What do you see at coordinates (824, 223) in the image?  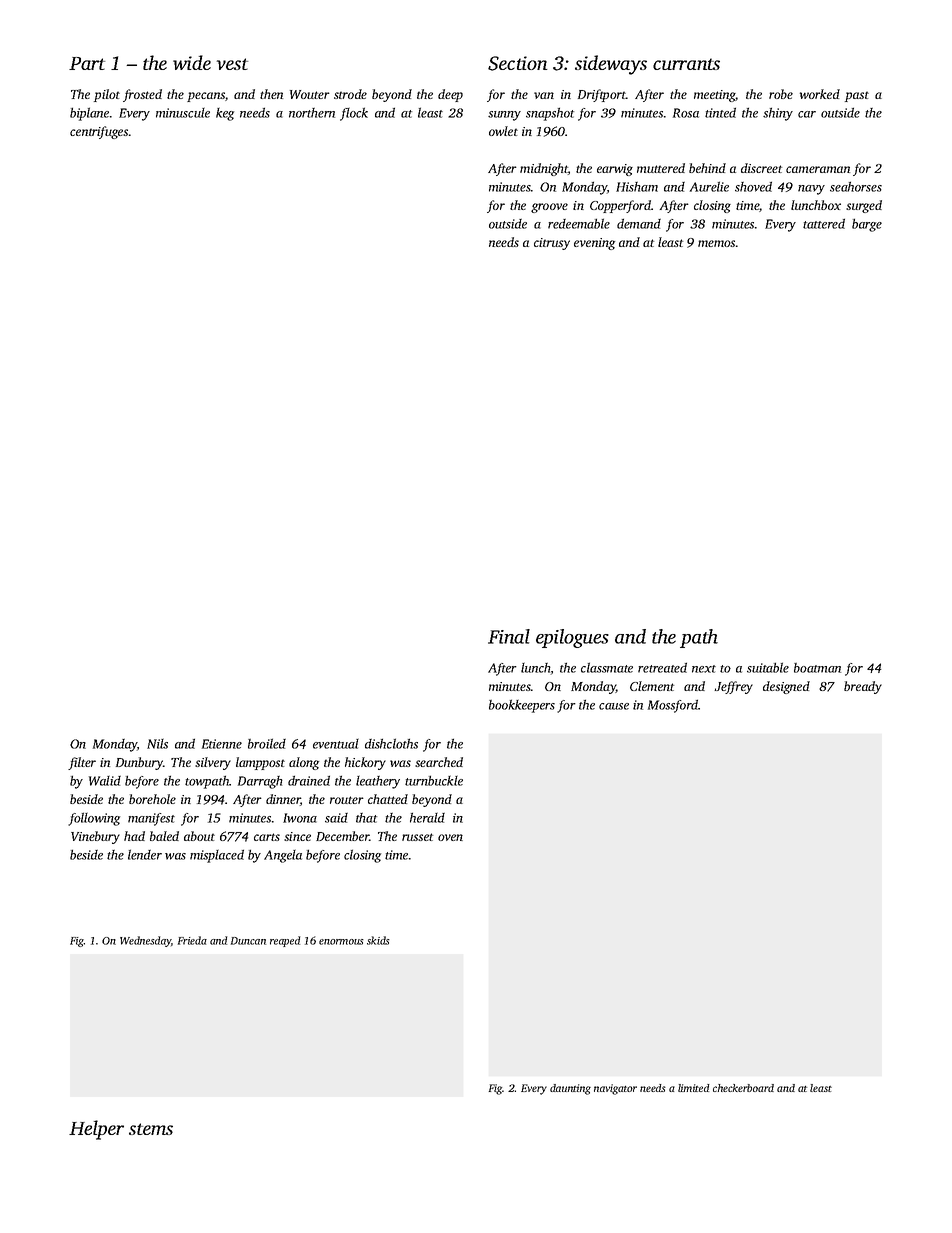 I see `tattered` at bounding box center [824, 223].
